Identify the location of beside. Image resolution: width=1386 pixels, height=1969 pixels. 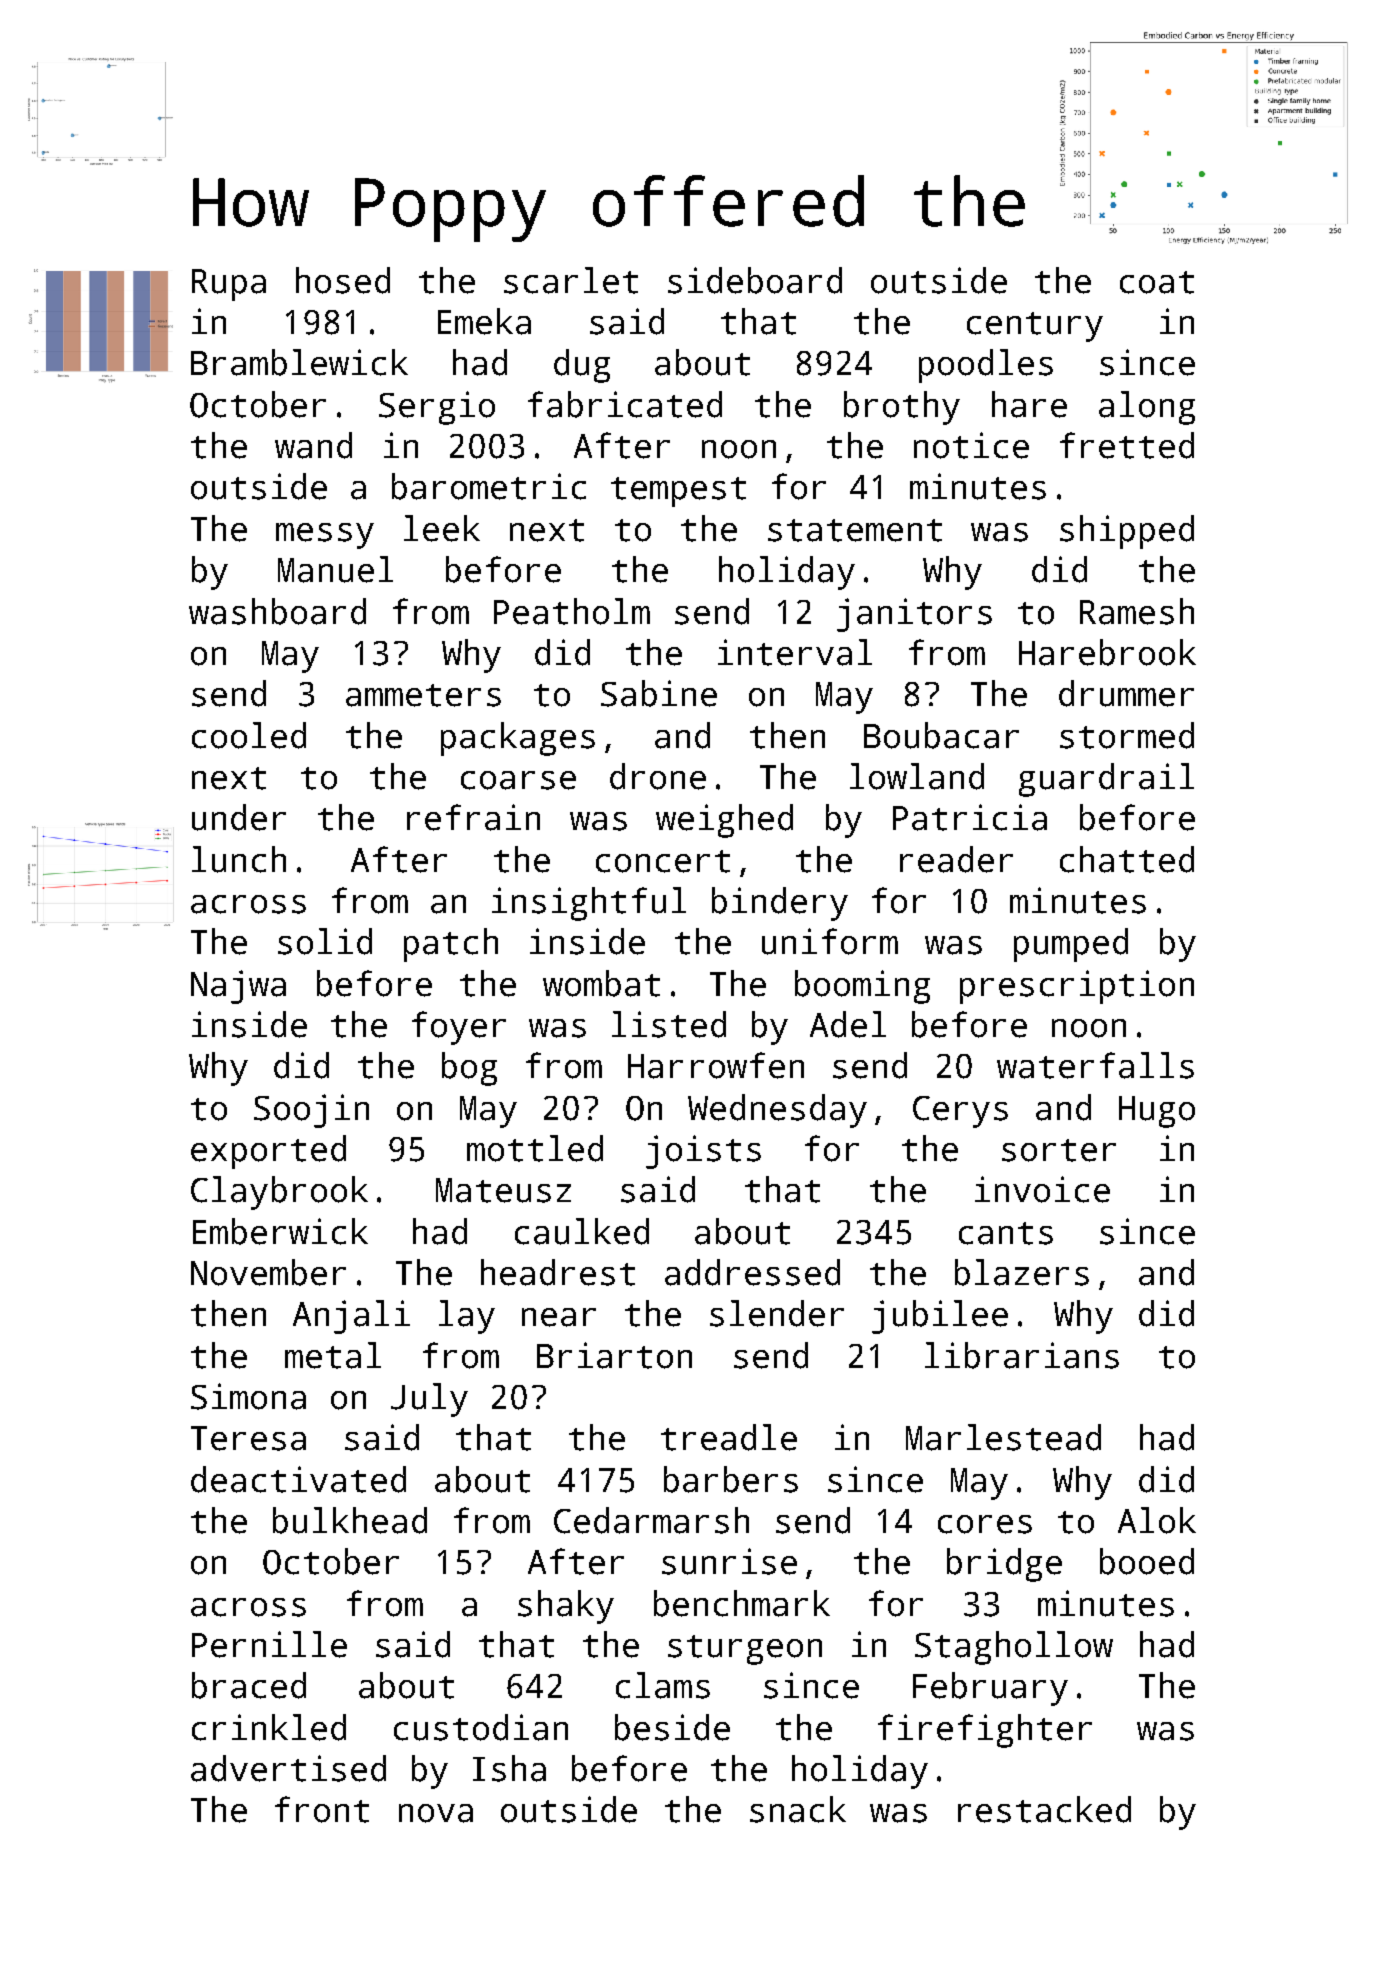
(672, 1727).
